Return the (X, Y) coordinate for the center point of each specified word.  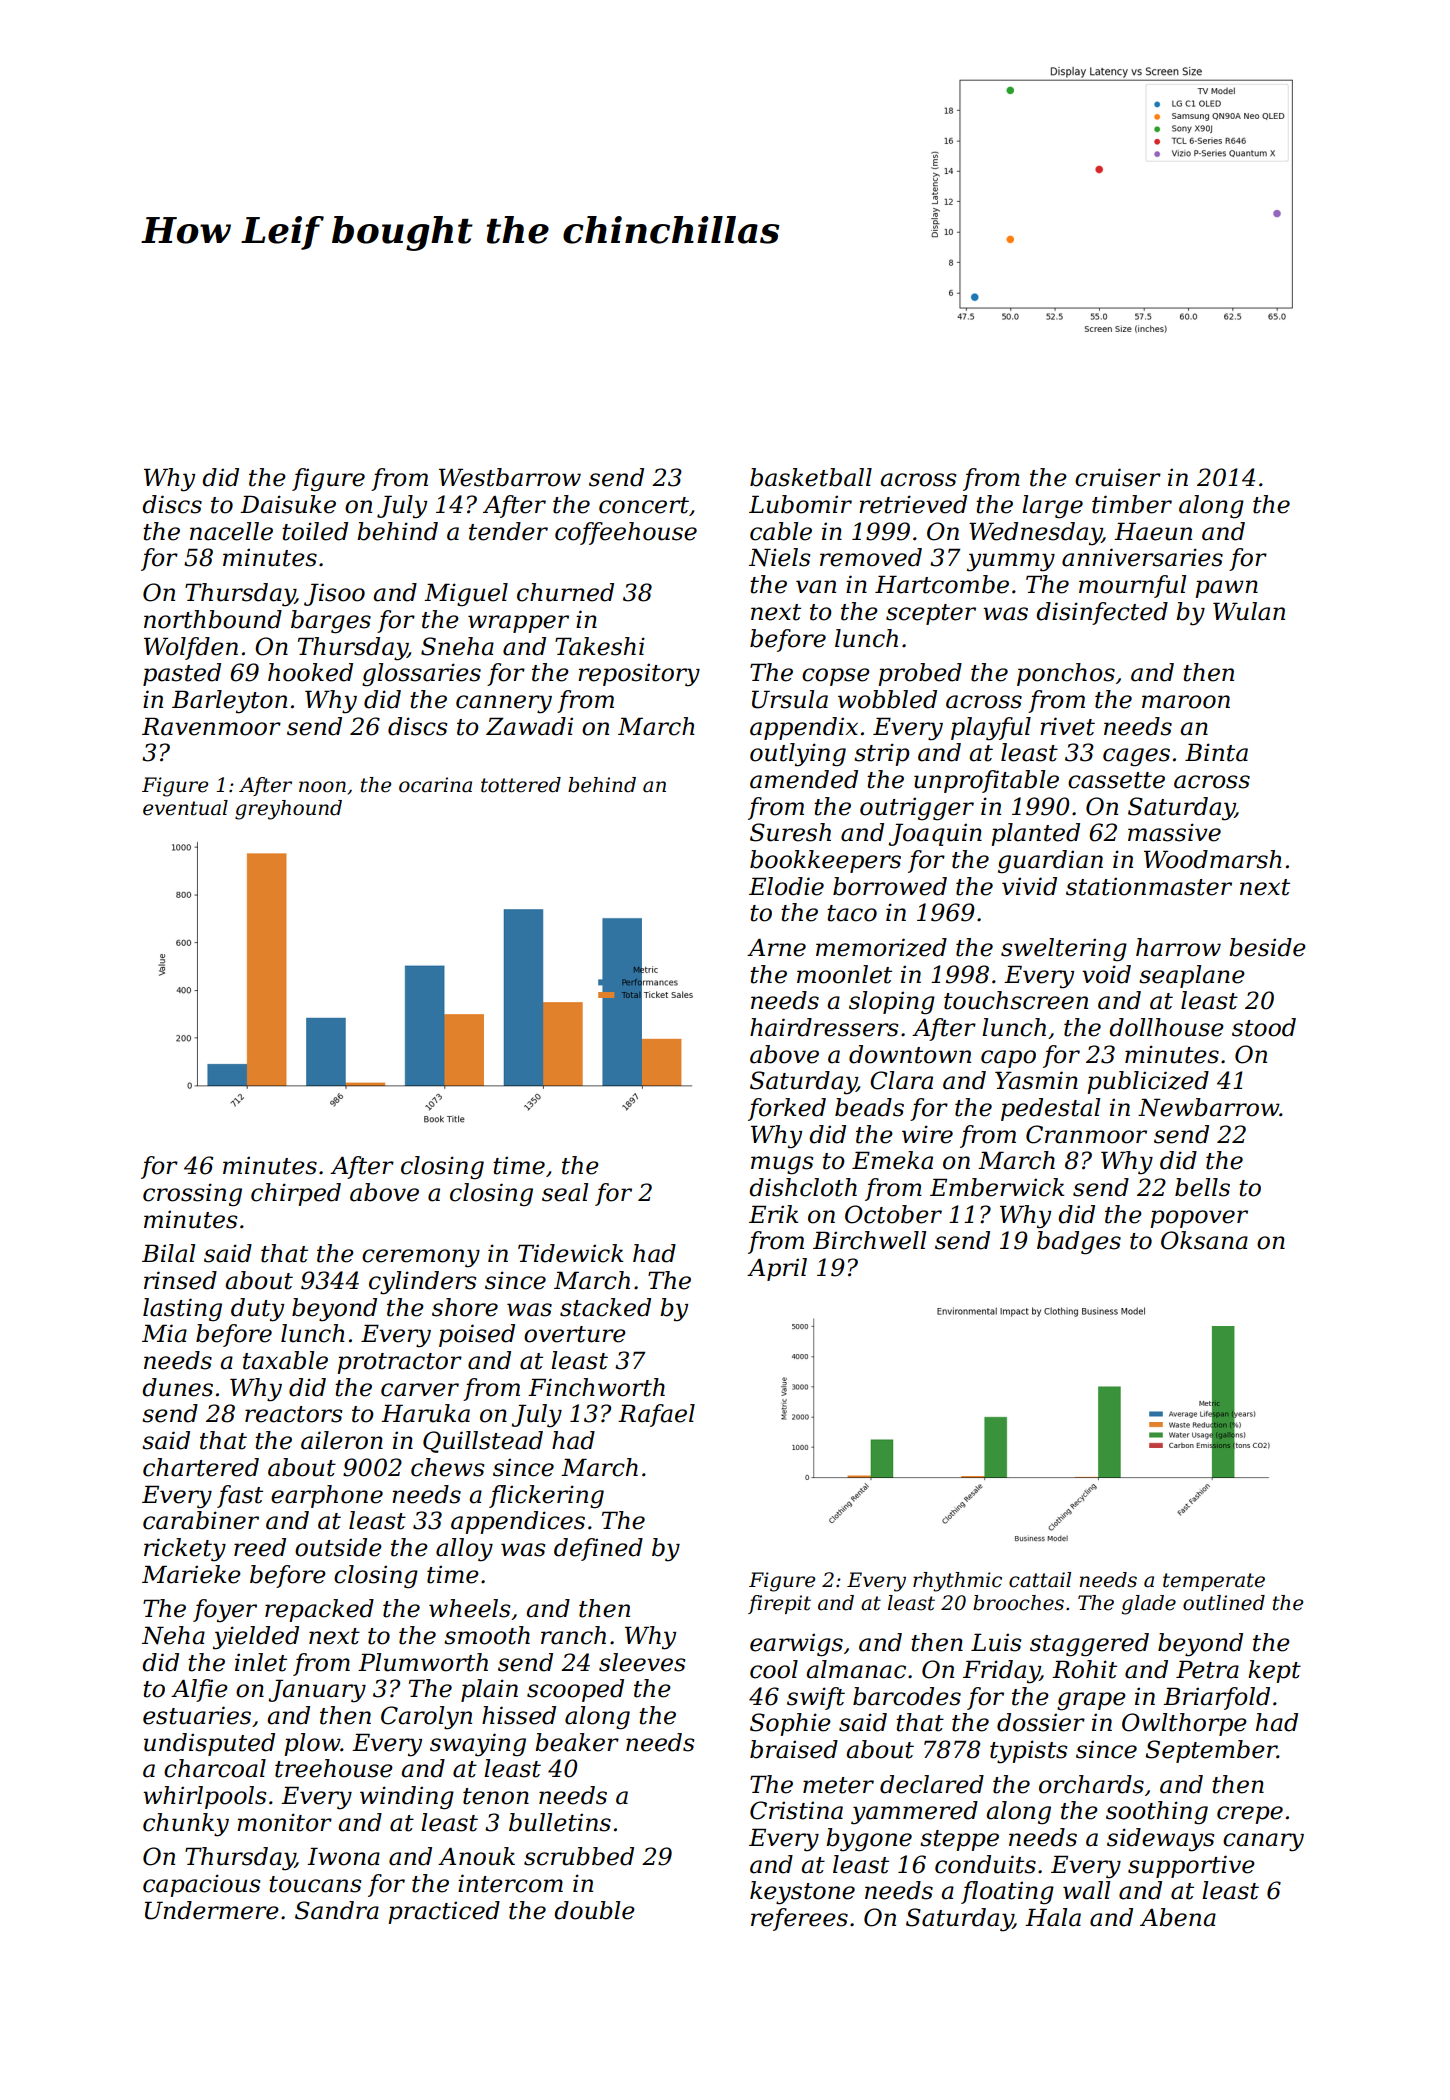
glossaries (421, 675)
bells (1202, 1187)
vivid (1029, 886)
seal (565, 1192)
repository (639, 675)
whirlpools (204, 1797)
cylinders (422, 1283)
